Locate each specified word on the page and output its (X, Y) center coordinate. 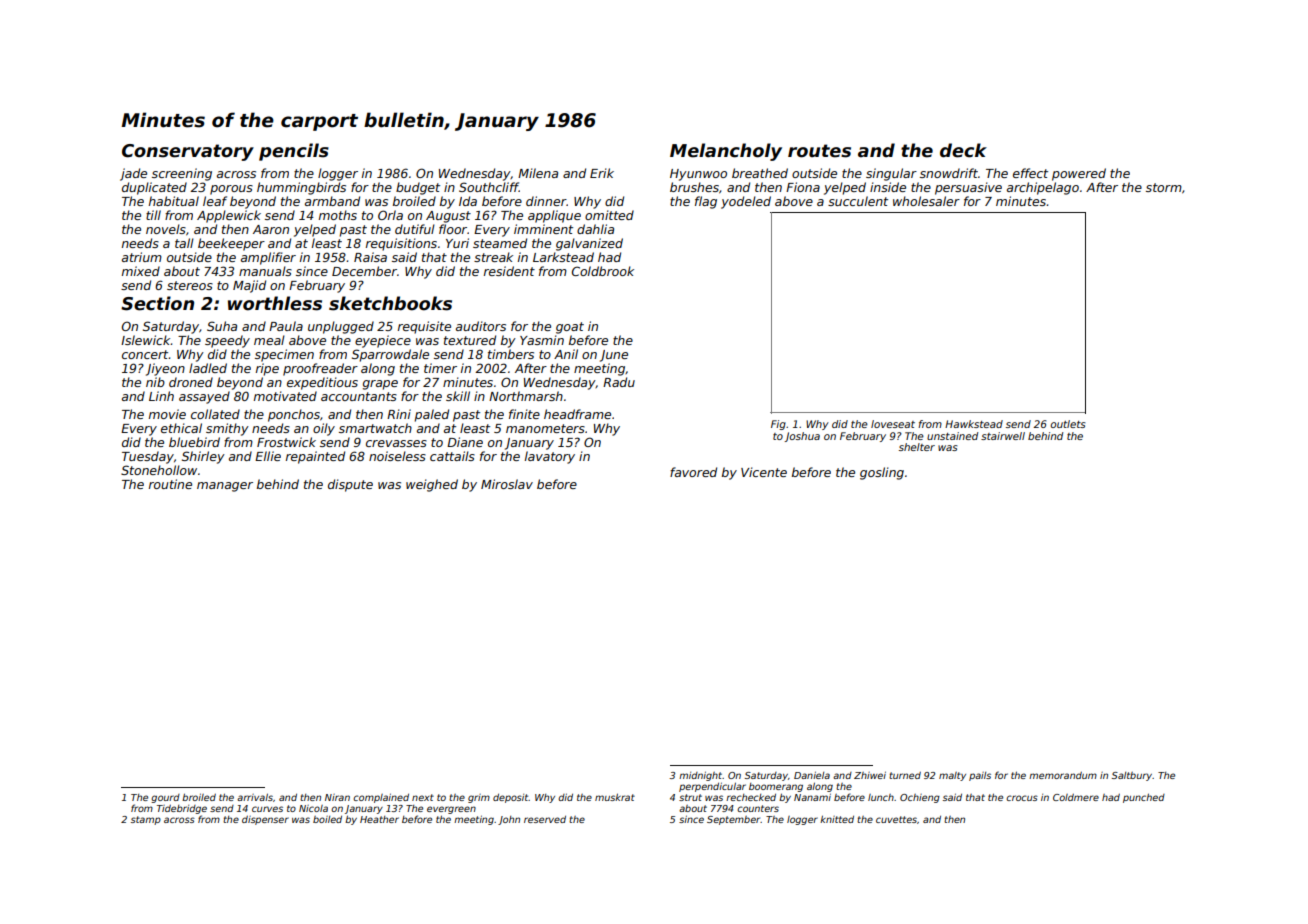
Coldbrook (603, 271)
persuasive (968, 188)
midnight (700, 776)
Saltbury (1132, 776)
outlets (1067, 424)
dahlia (595, 229)
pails (980, 776)
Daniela (812, 775)
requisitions (401, 244)
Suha (222, 326)
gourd (165, 798)
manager (225, 487)
